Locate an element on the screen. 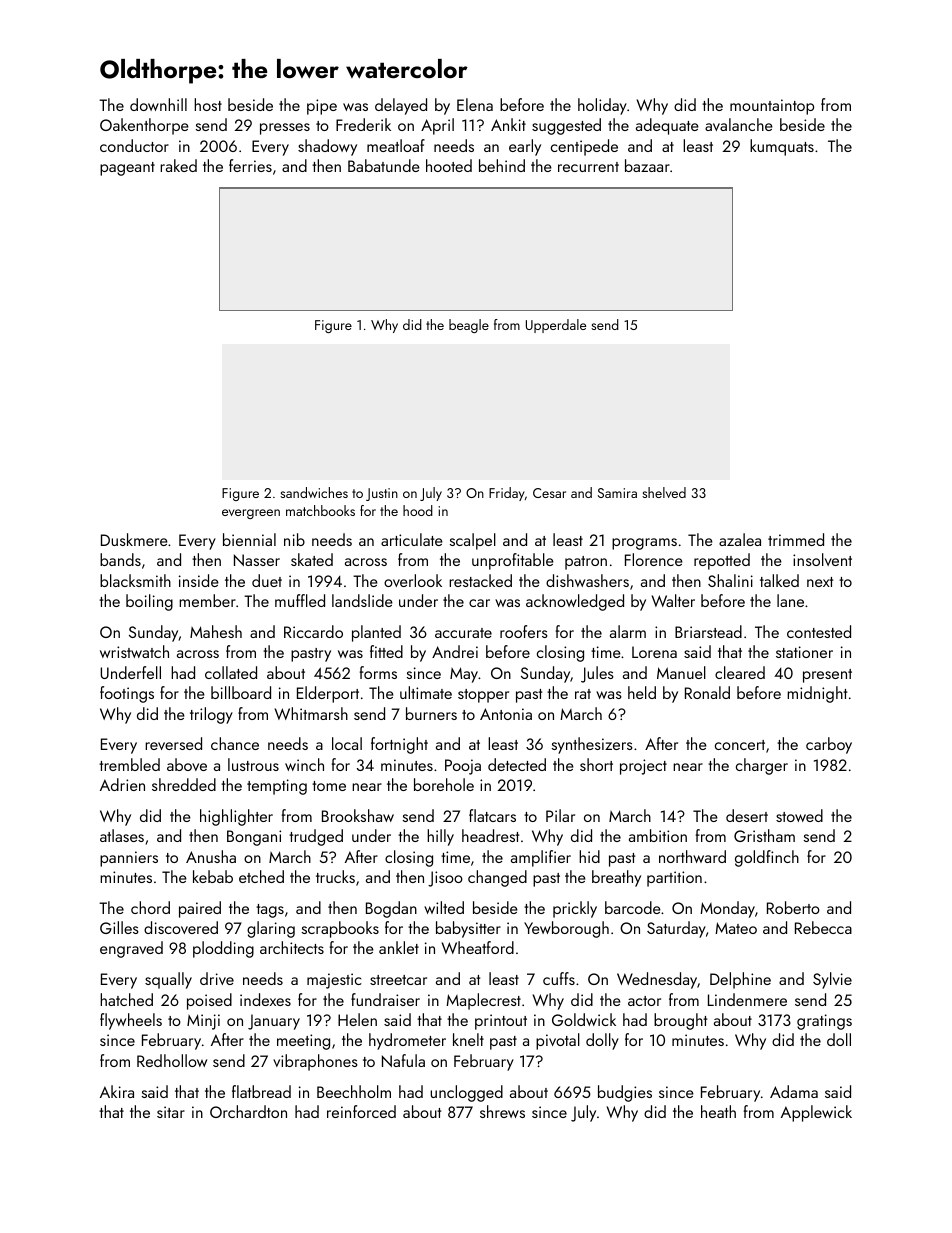 Image resolution: width=952 pixels, height=1233 pixels. Riccardo is located at coordinates (313, 631).
